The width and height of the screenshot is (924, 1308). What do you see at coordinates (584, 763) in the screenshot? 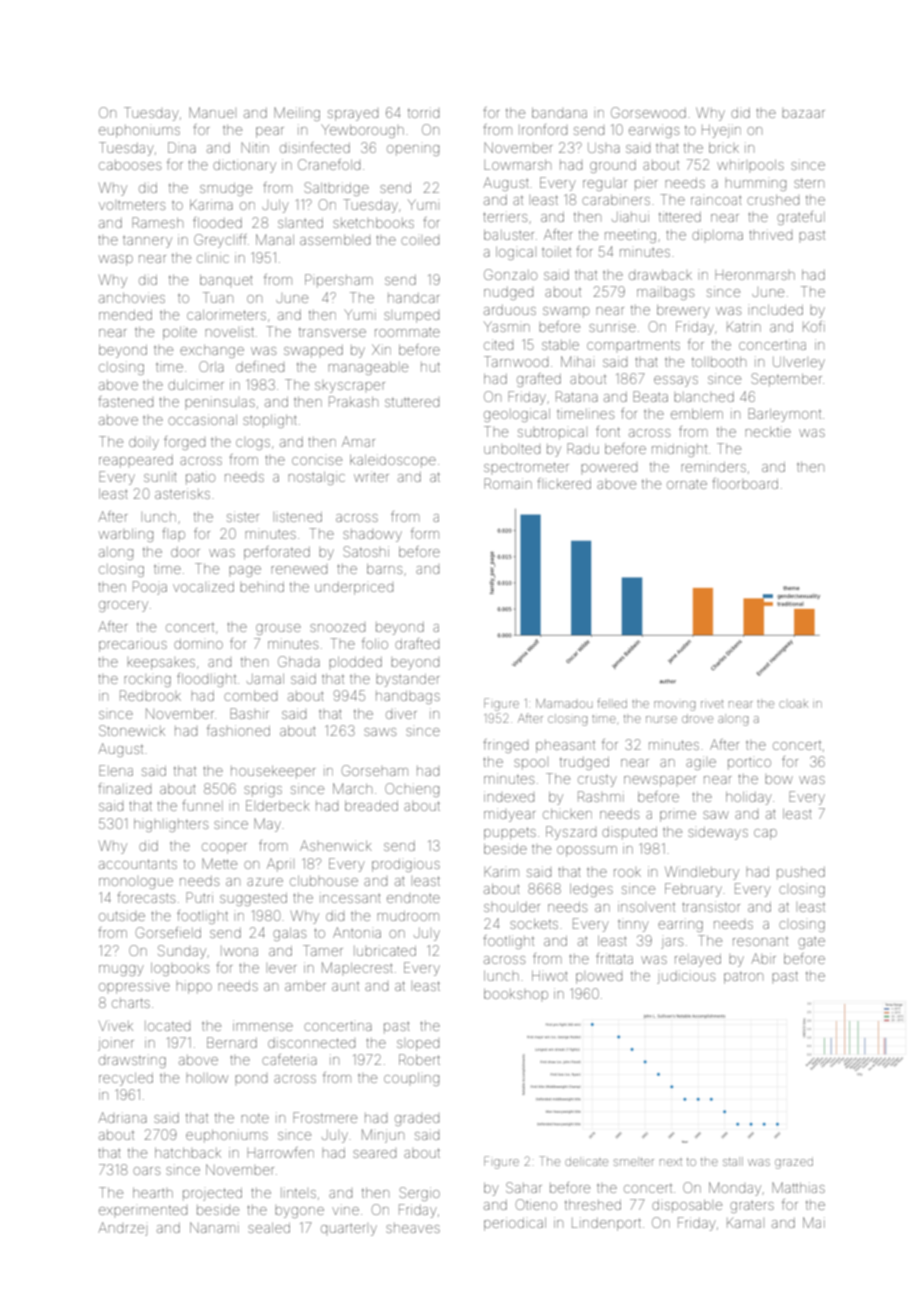
I see `trudged` at bounding box center [584, 763].
